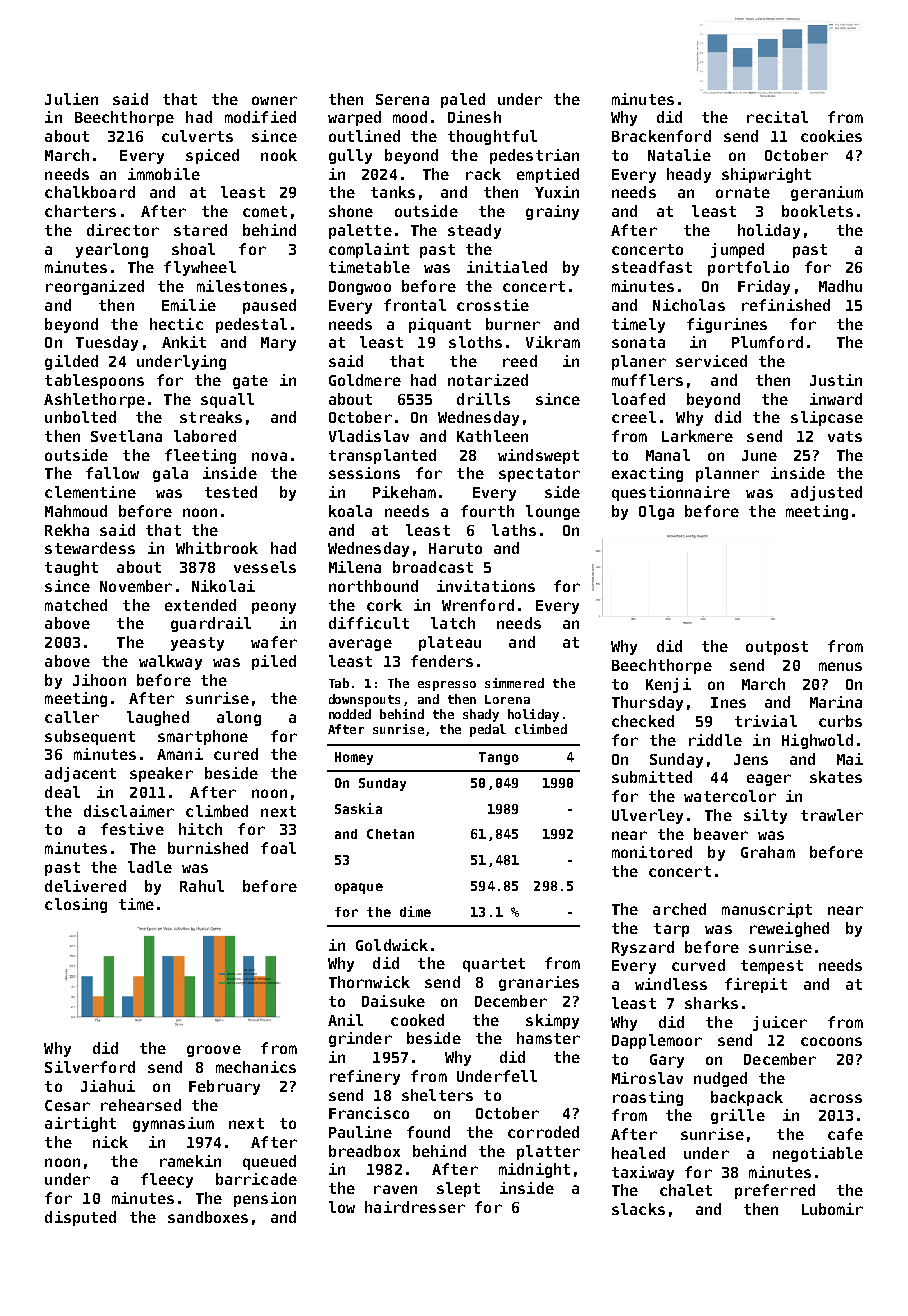 The width and height of the screenshot is (908, 1316). I want to click on Serena, so click(402, 99).
